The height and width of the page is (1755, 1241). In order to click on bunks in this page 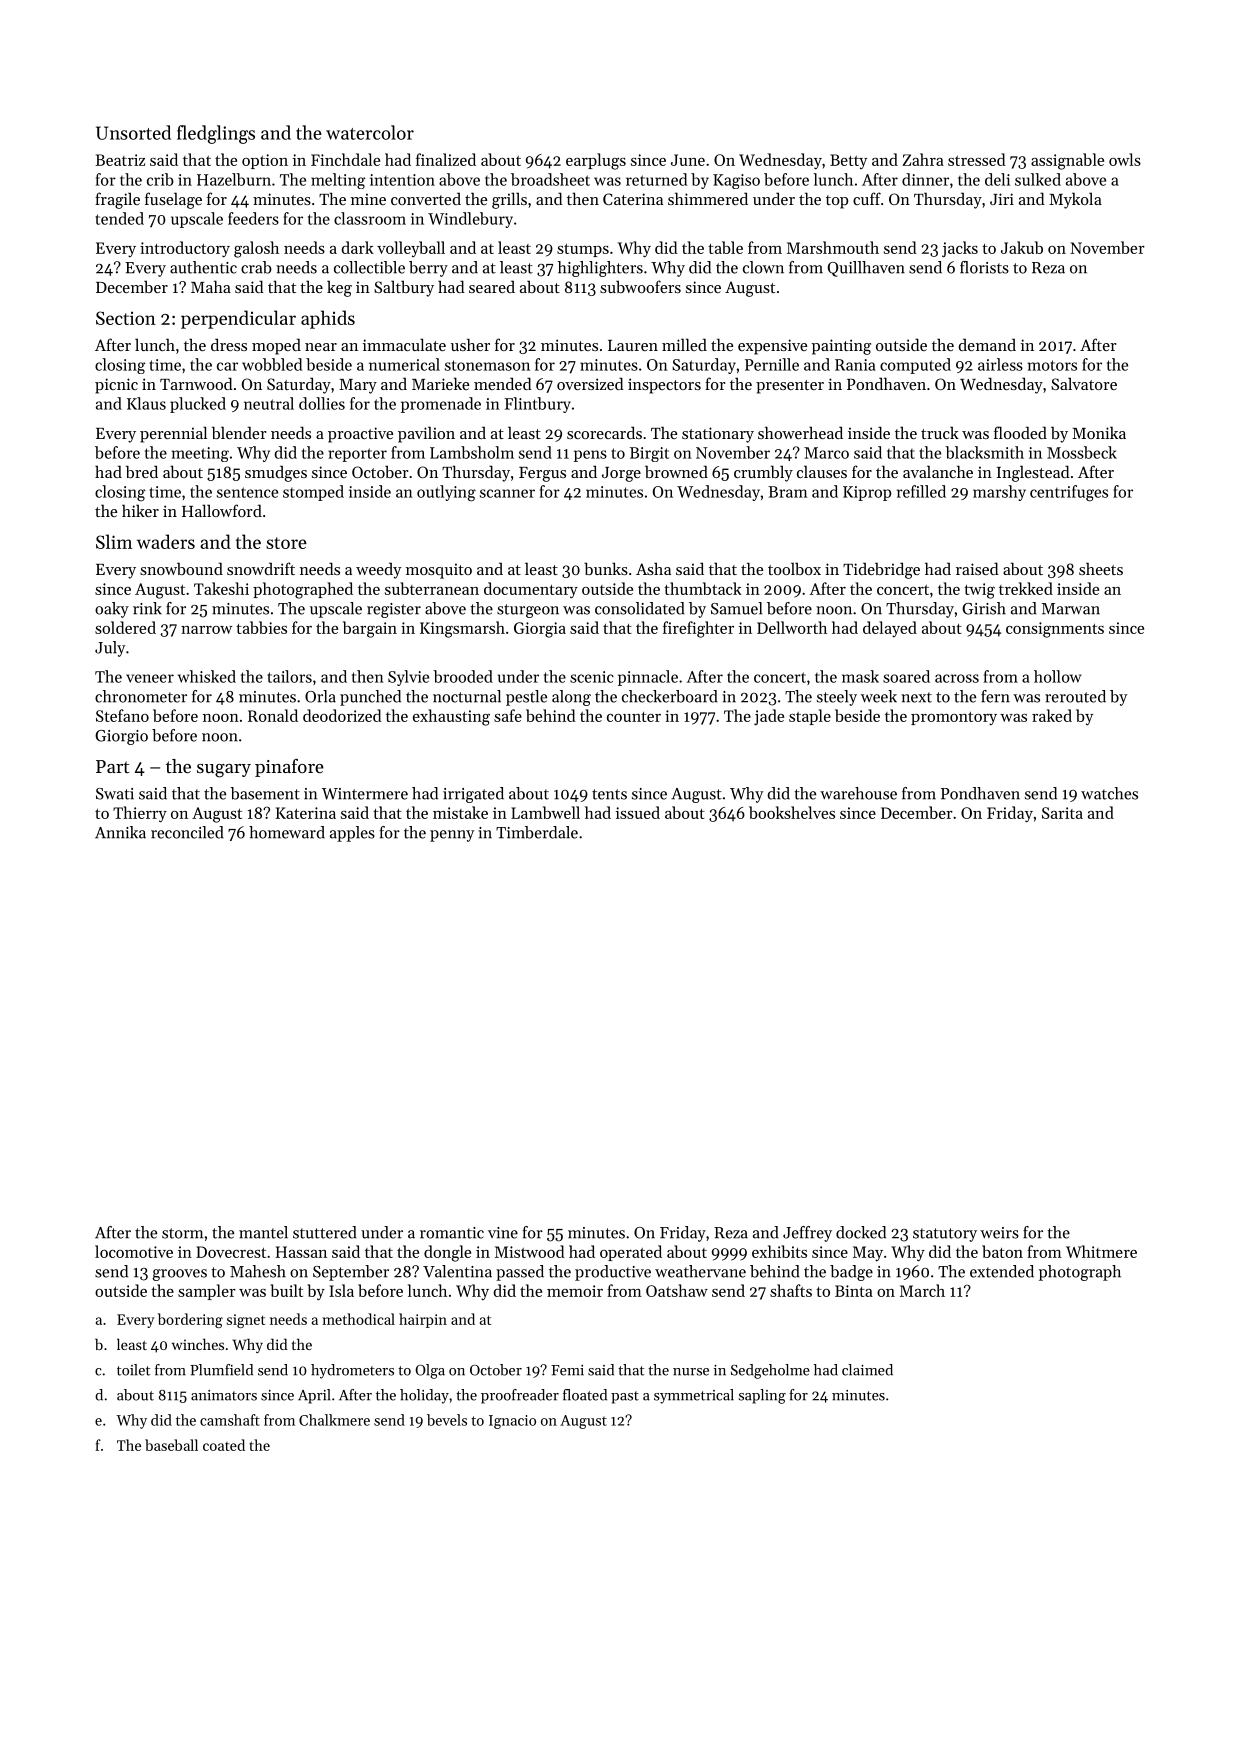, I will do `click(606, 568)`.
